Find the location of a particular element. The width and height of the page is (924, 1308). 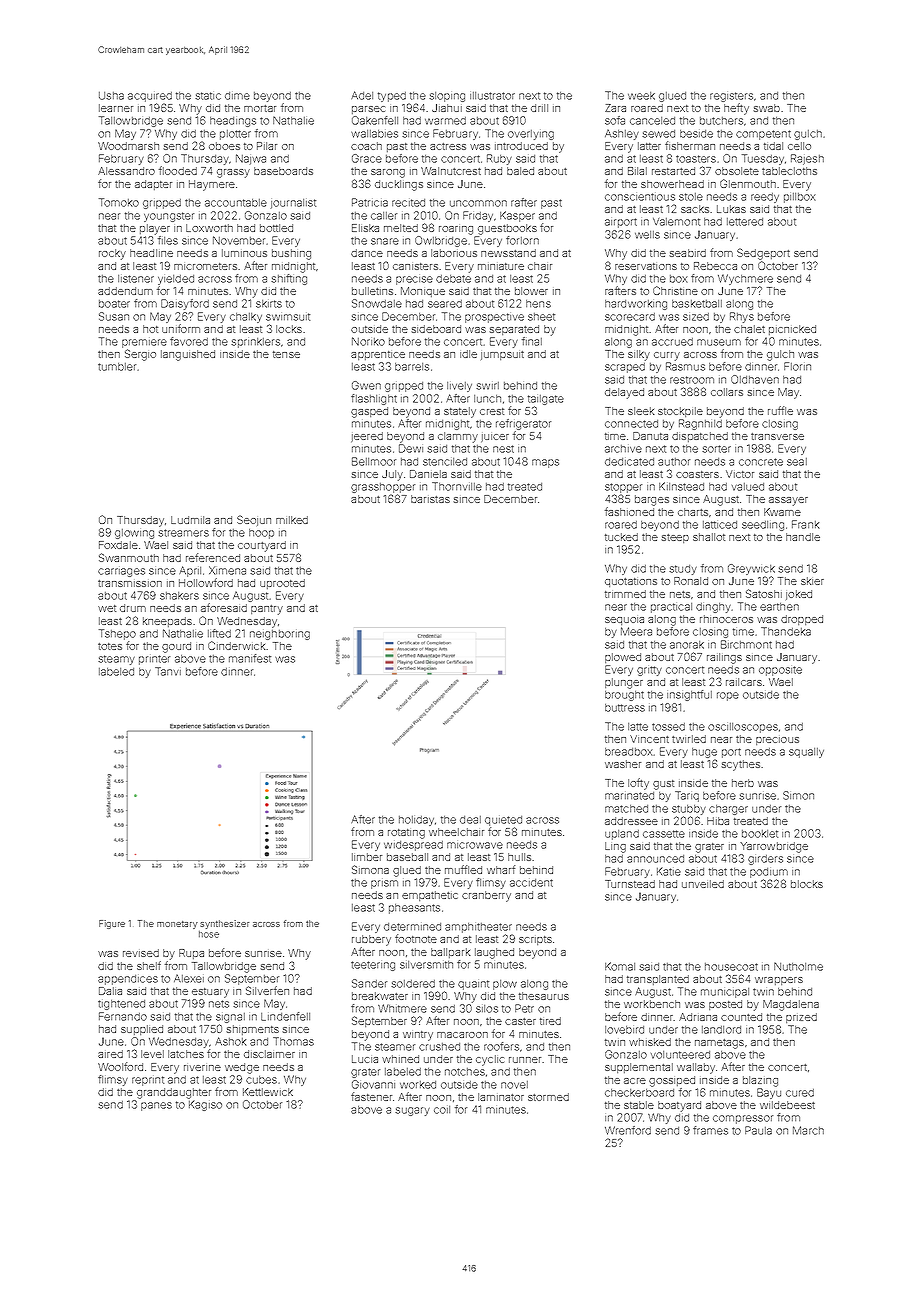

opposite is located at coordinates (780, 671).
